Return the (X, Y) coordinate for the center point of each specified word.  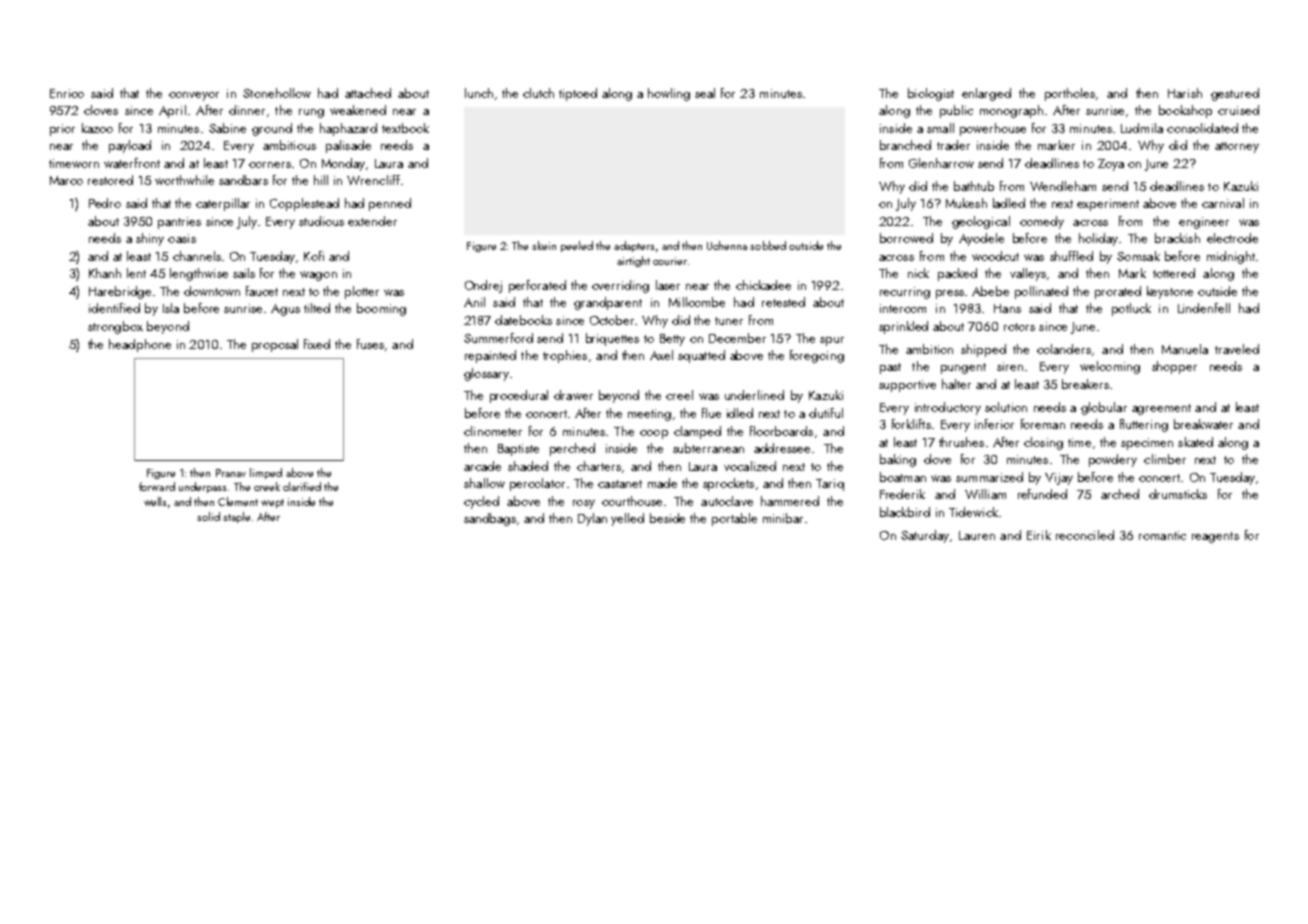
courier (670, 261)
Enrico (67, 93)
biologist (931, 94)
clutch (538, 93)
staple (236, 517)
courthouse (632, 501)
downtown (212, 291)
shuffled (1071, 256)
